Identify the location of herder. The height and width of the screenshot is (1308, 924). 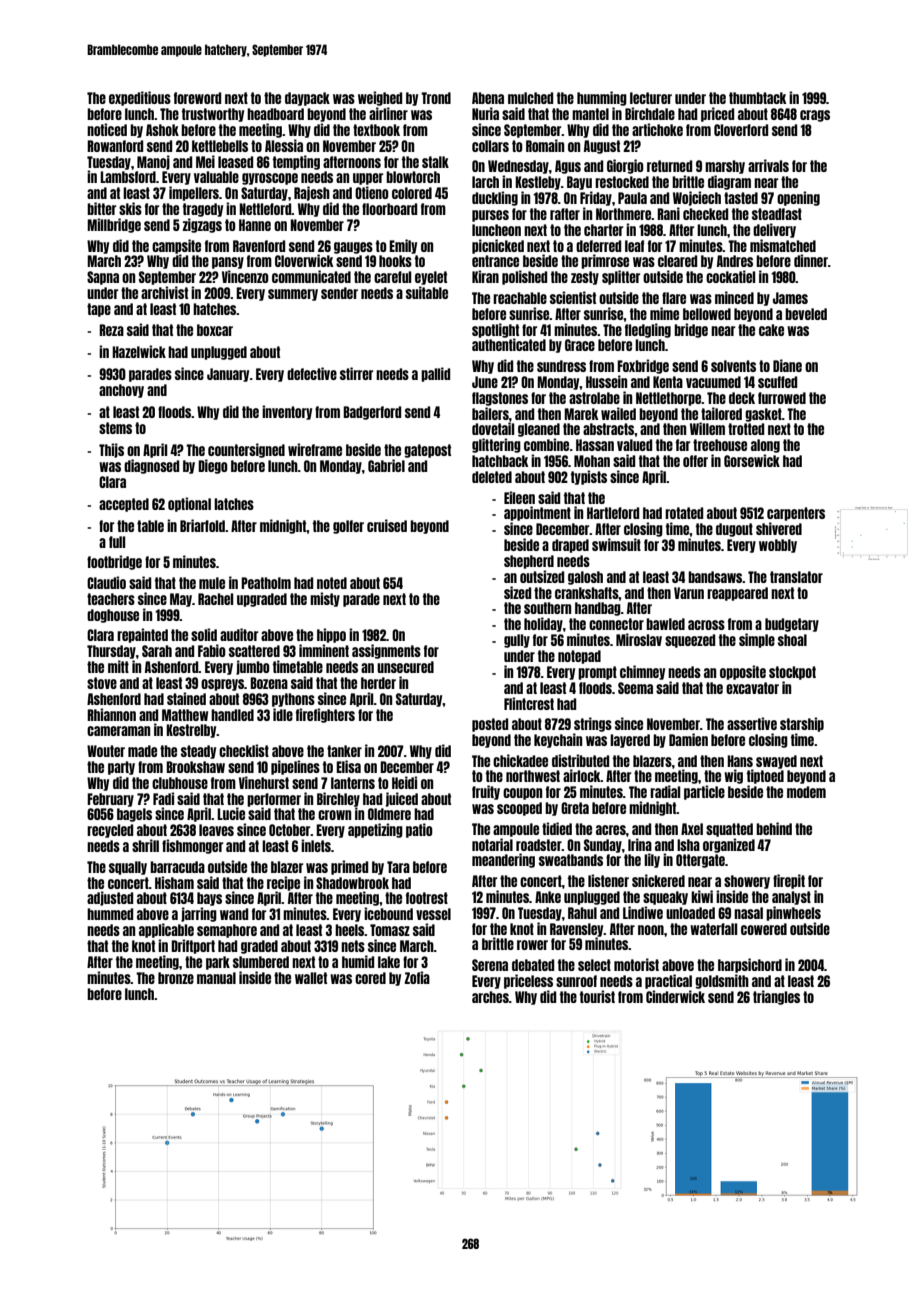
(378, 683).
